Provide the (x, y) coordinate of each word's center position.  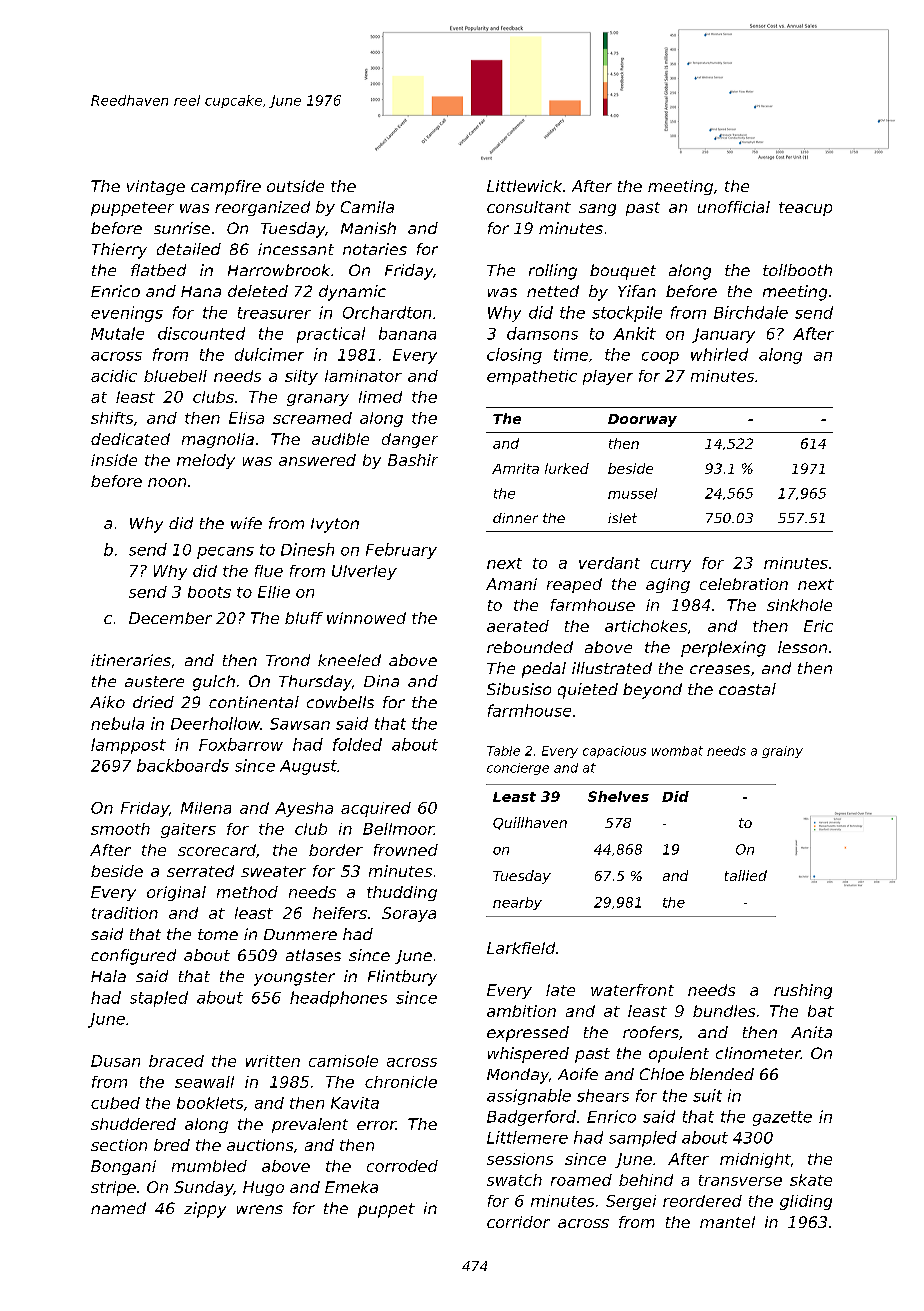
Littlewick (524, 186)
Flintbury (402, 978)
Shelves (618, 796)
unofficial (734, 207)
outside (295, 186)
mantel (727, 1222)
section (119, 1145)
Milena (206, 808)
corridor (518, 1222)
